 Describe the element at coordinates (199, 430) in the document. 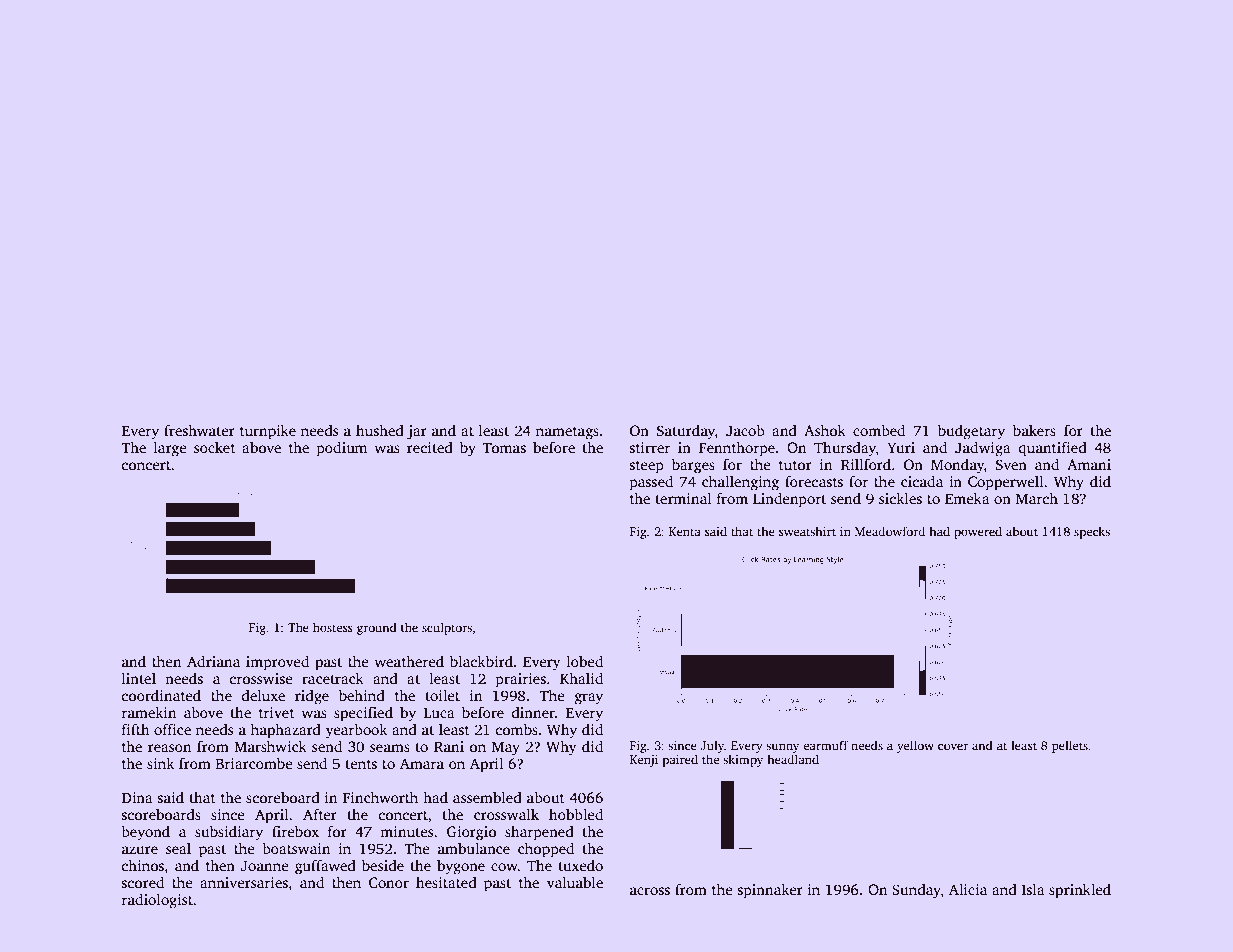

I see `freshwater` at that location.
